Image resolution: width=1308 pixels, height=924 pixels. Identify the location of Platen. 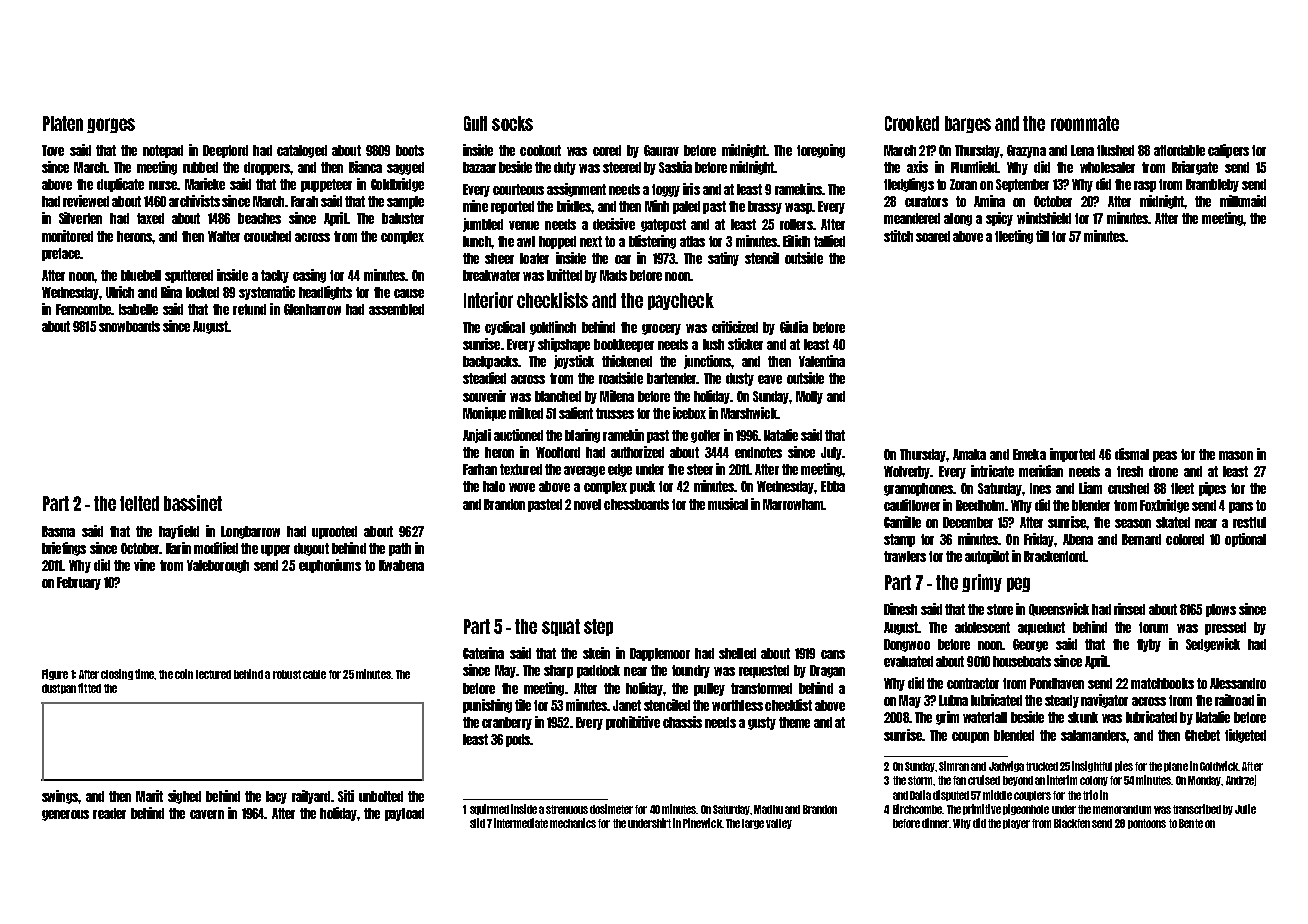
(63, 123).
